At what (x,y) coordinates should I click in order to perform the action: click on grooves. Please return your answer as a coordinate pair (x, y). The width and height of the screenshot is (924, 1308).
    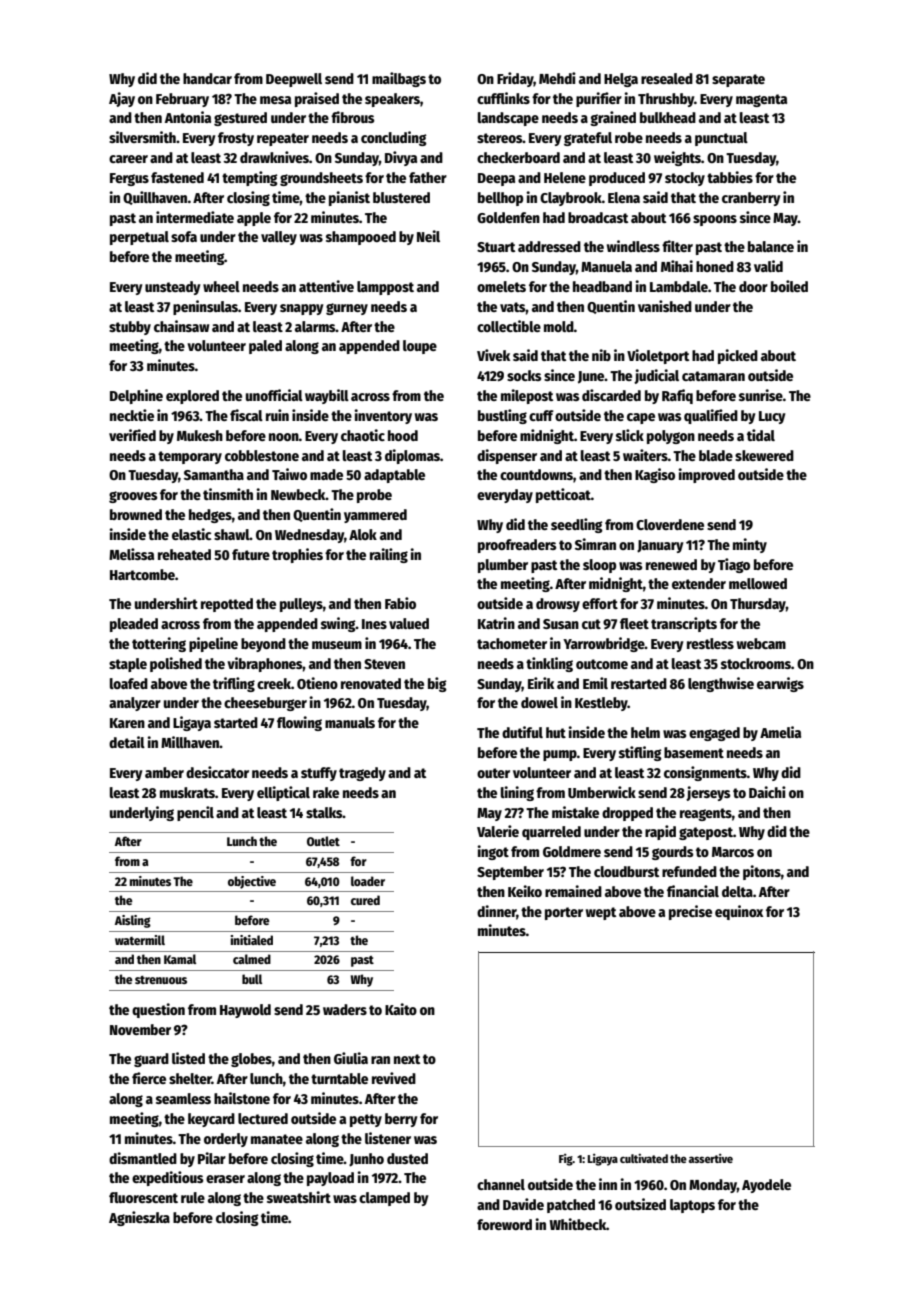
    Looking at the image, I should click on (133, 497).
